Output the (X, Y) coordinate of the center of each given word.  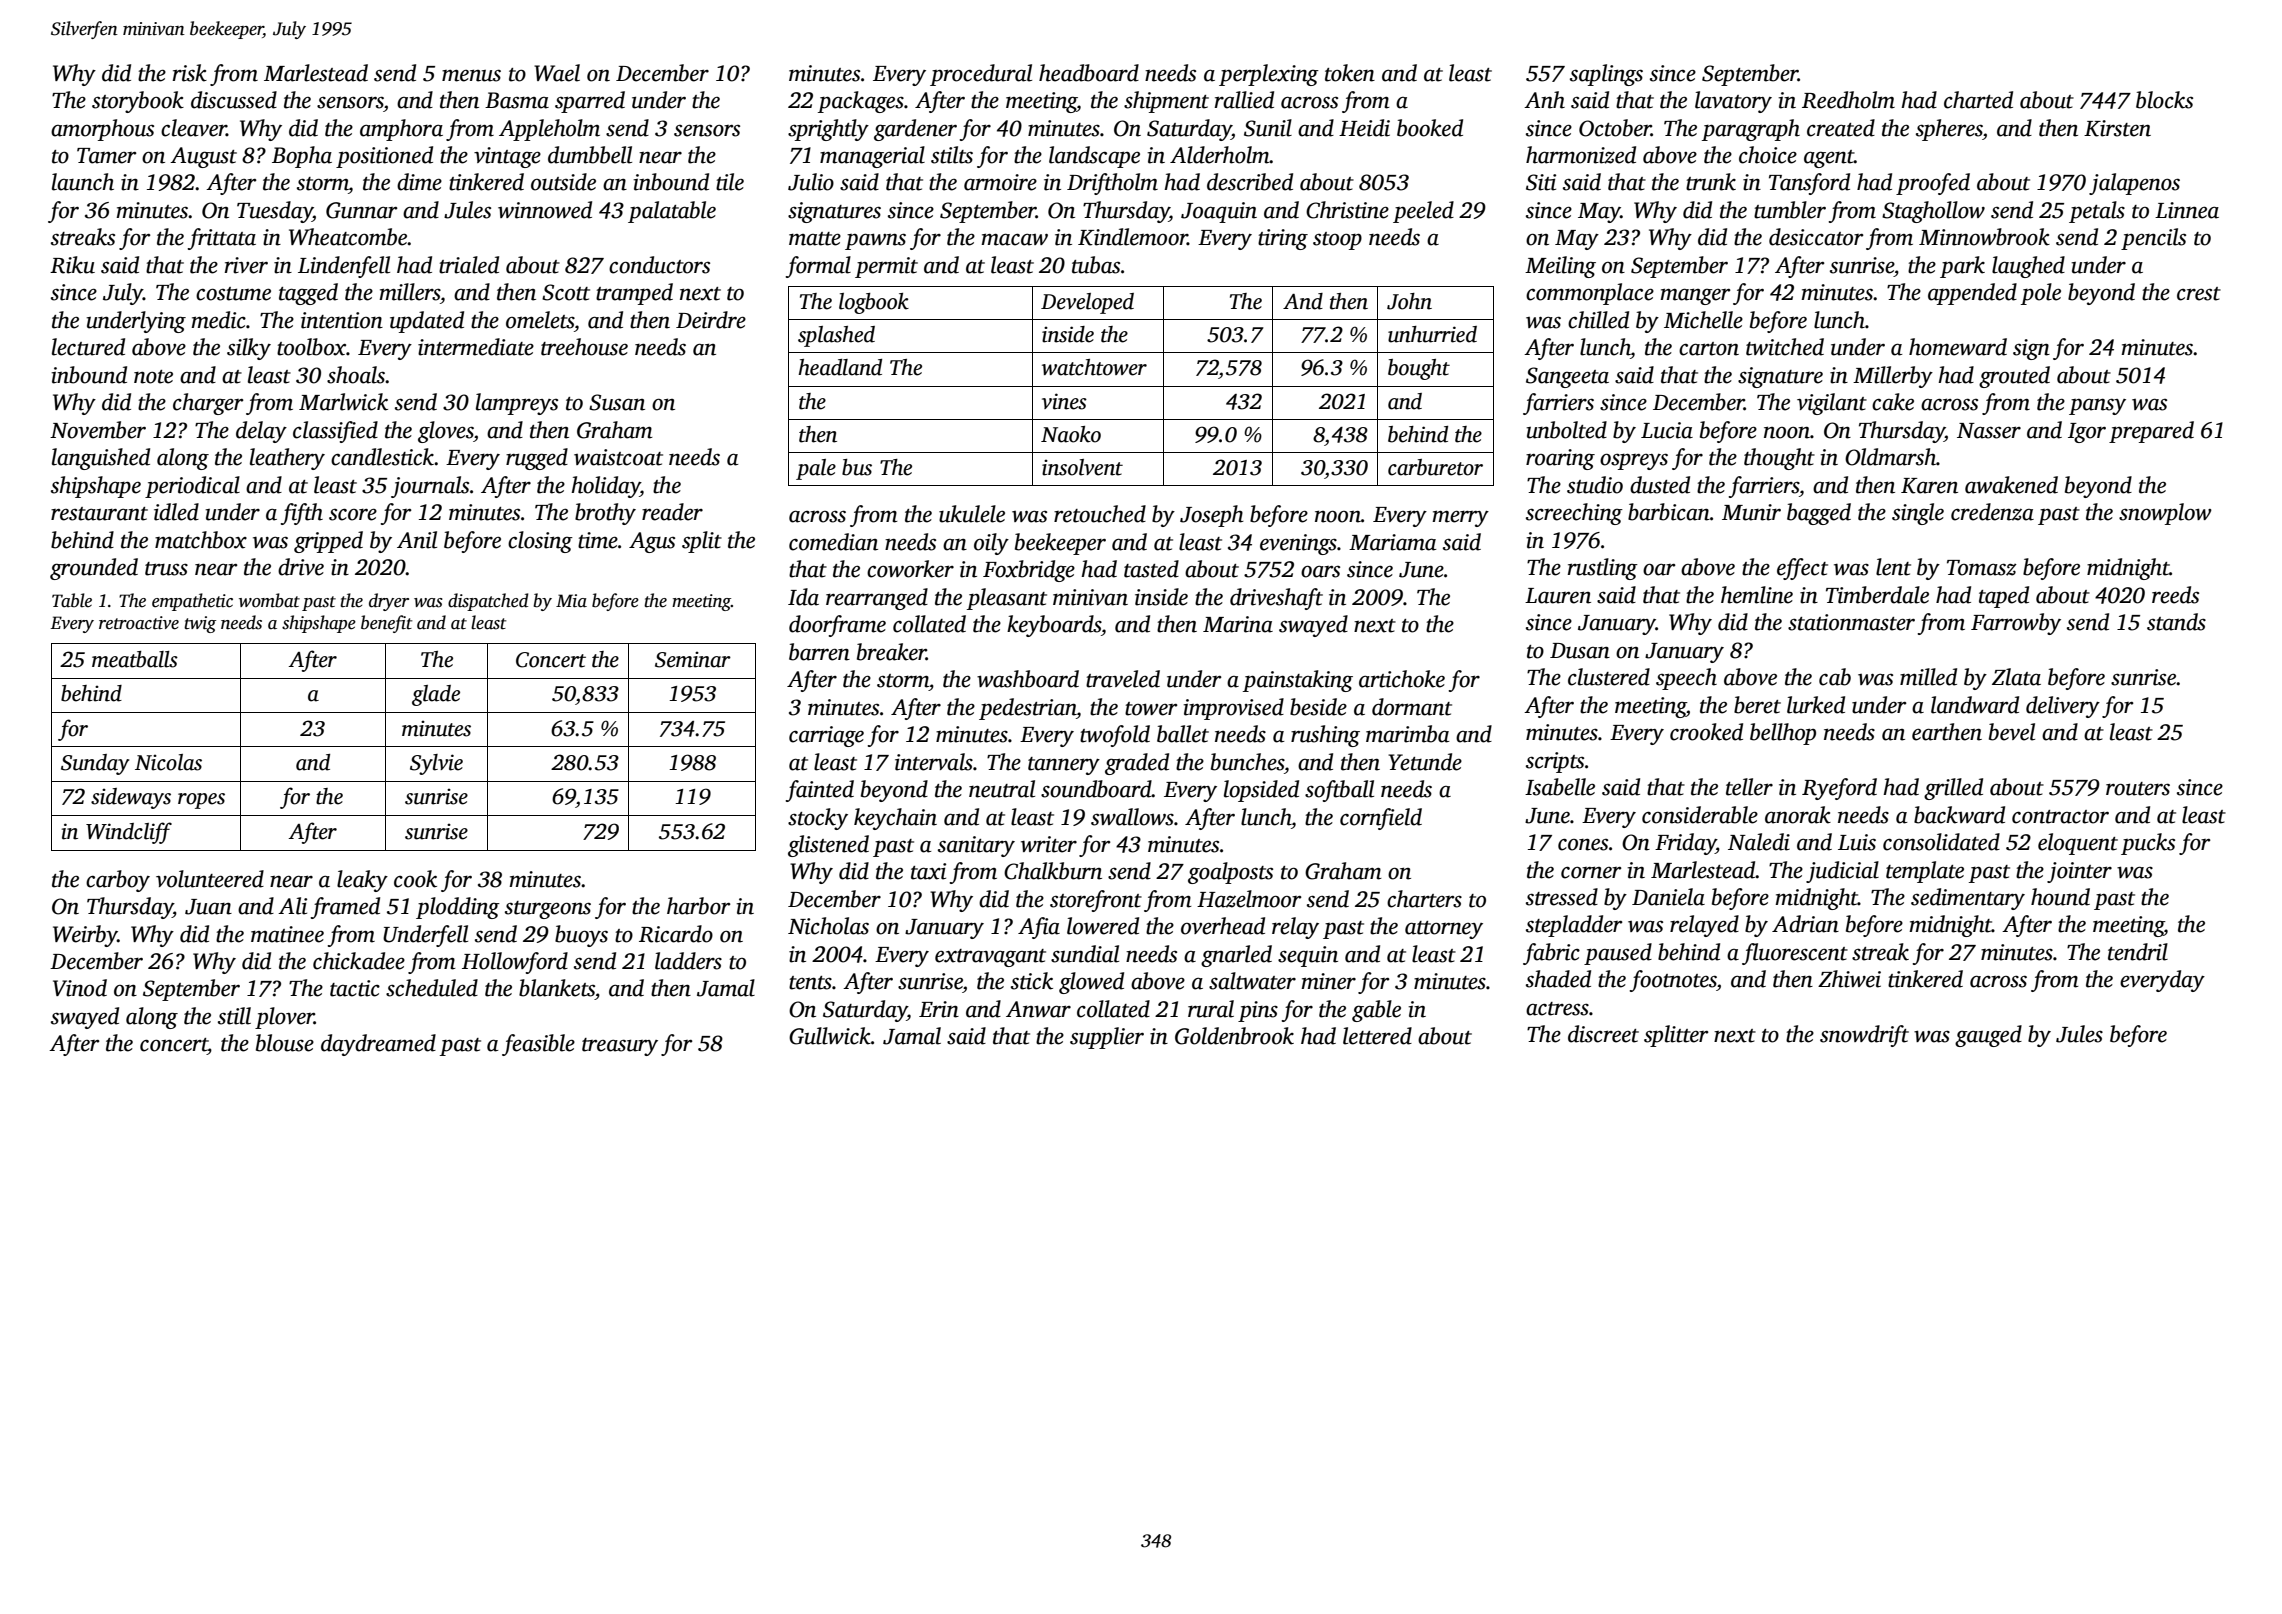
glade (436, 695)
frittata (222, 239)
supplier (1107, 1038)
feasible (538, 1045)
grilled (1953, 789)
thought (1779, 459)
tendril (2138, 952)
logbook (874, 303)
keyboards (1054, 626)
